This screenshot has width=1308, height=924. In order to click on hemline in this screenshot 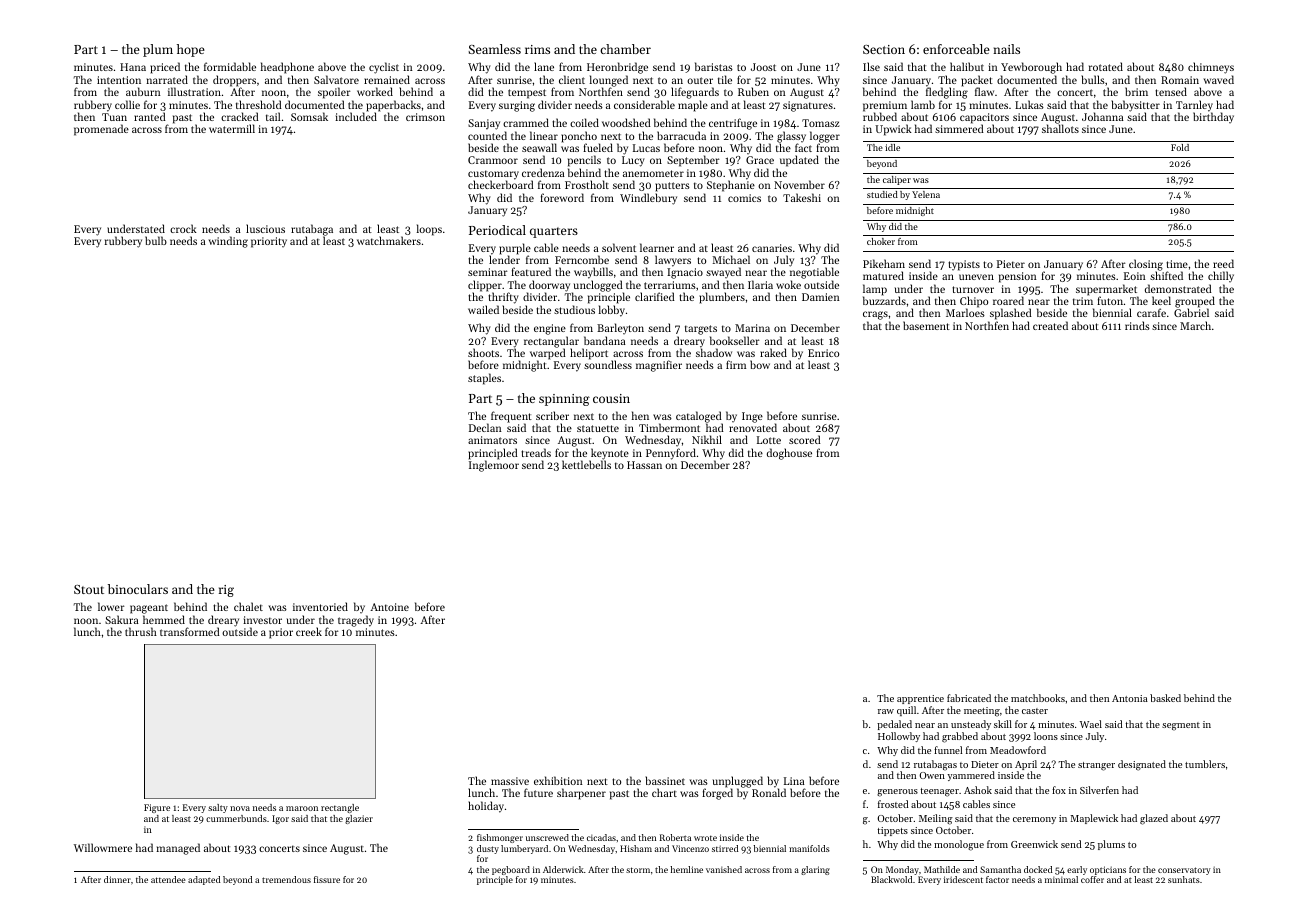, I will do `click(686, 869)`.
